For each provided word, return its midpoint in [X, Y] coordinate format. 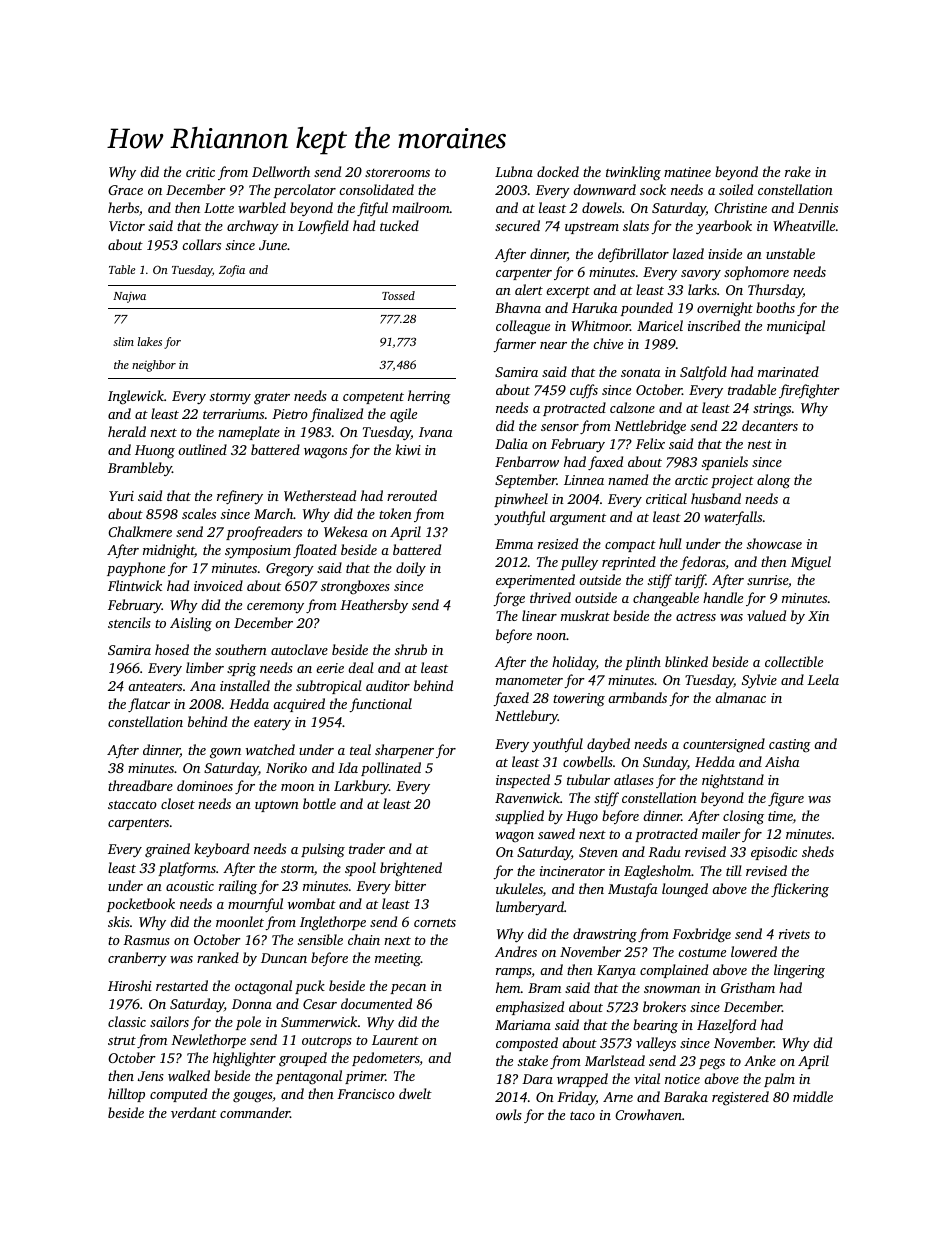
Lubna [514, 171]
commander [255, 1112]
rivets [794, 934]
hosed [172, 649]
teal [360, 749]
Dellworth [281, 171]
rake [798, 171]
